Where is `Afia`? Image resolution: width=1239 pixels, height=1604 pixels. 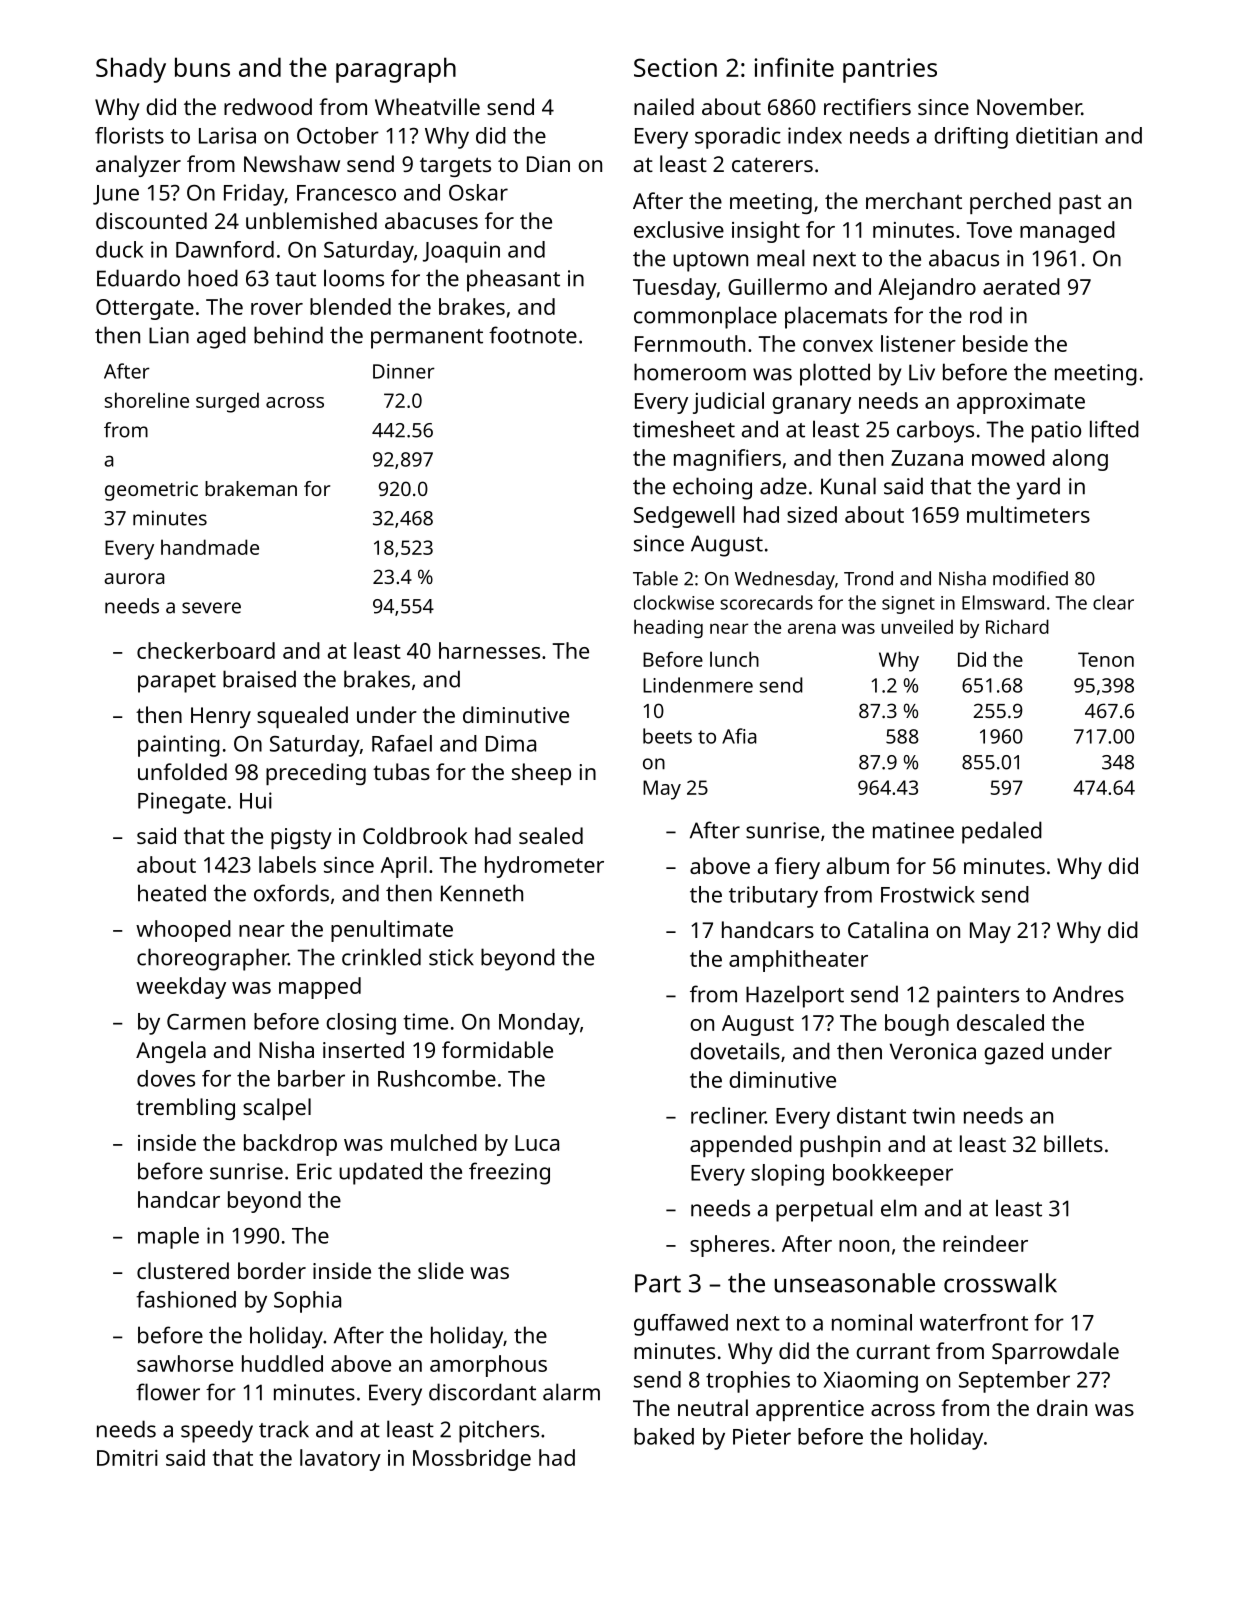
Afia is located at coordinates (739, 736).
